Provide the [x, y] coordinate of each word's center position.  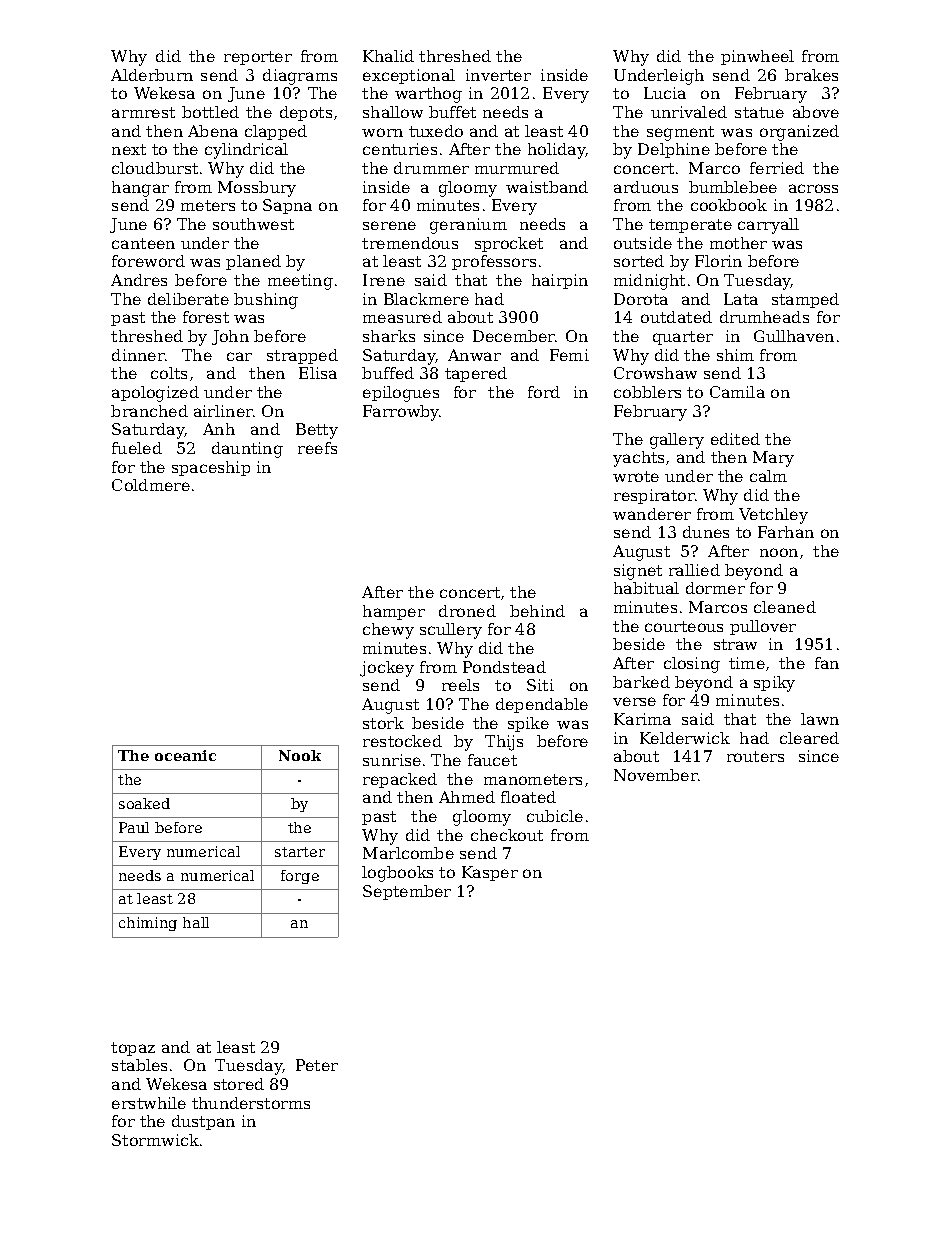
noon [779, 552]
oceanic [185, 755]
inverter [498, 75]
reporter [258, 58]
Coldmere [151, 485]
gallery [677, 441]
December [514, 336]
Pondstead [504, 667]
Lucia [665, 93]
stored [239, 1084]
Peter [317, 1065]
